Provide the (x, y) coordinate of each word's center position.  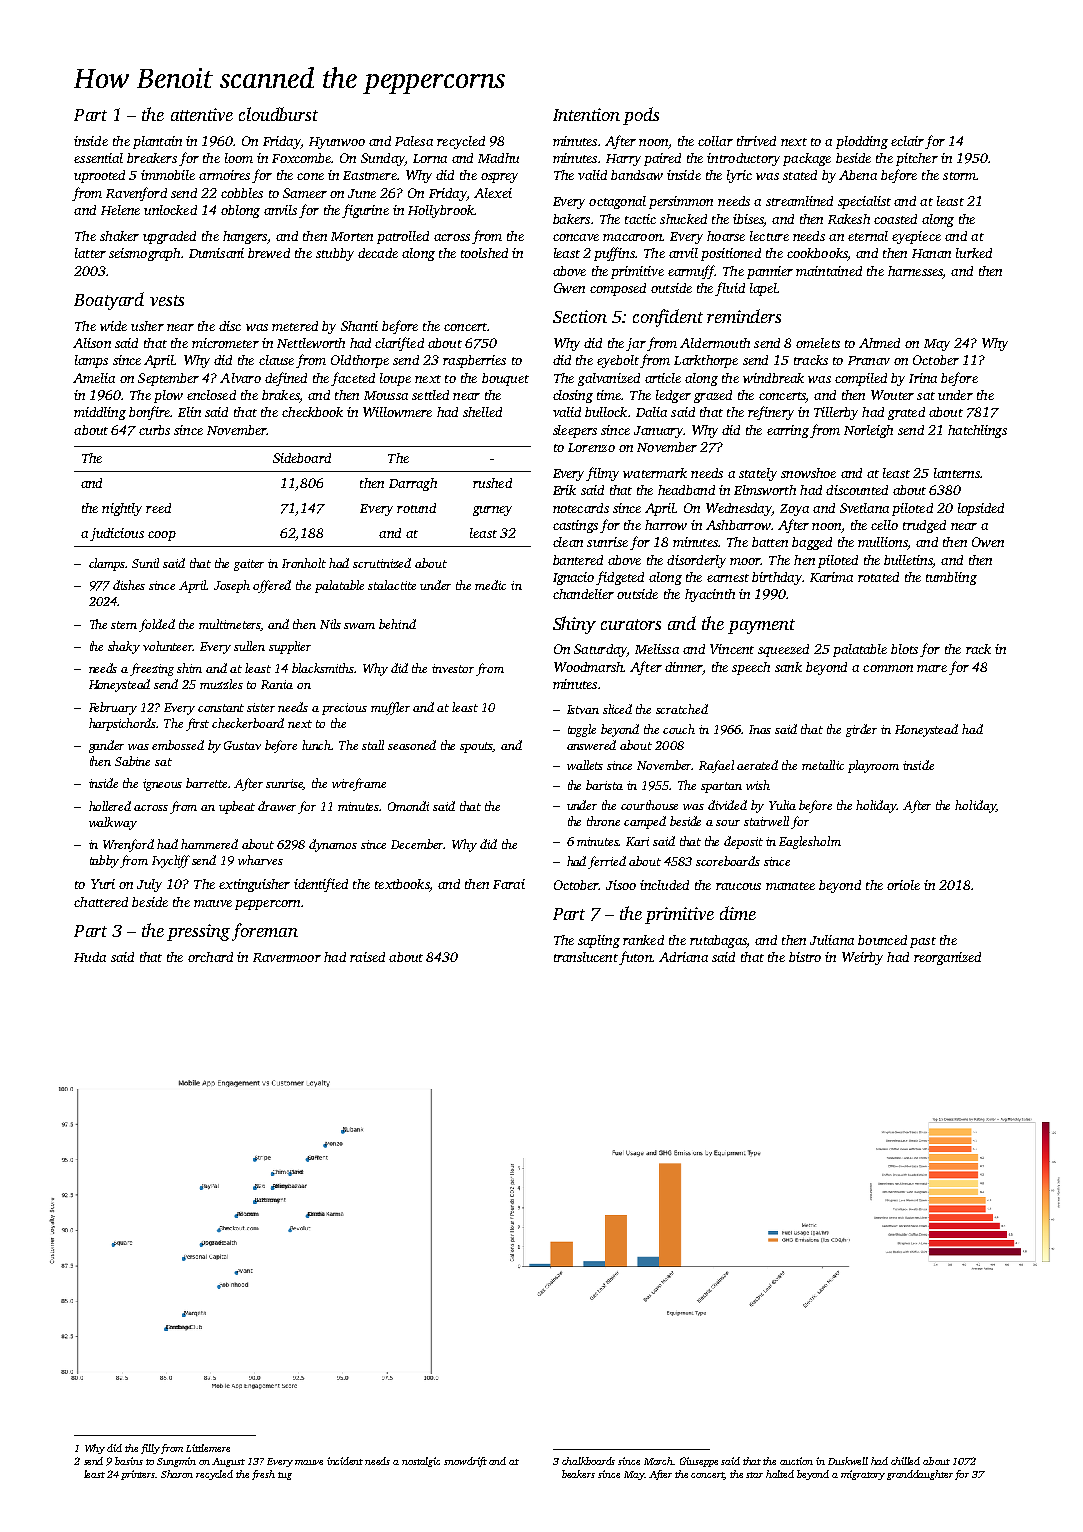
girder (861, 730)
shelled (482, 412)
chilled (905, 1461)
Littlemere (208, 1448)
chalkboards (588, 1461)
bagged (812, 543)
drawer (277, 806)
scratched (682, 709)
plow (168, 396)
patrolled (403, 237)
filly (150, 1449)
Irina (923, 378)
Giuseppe (699, 1462)
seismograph (144, 254)
